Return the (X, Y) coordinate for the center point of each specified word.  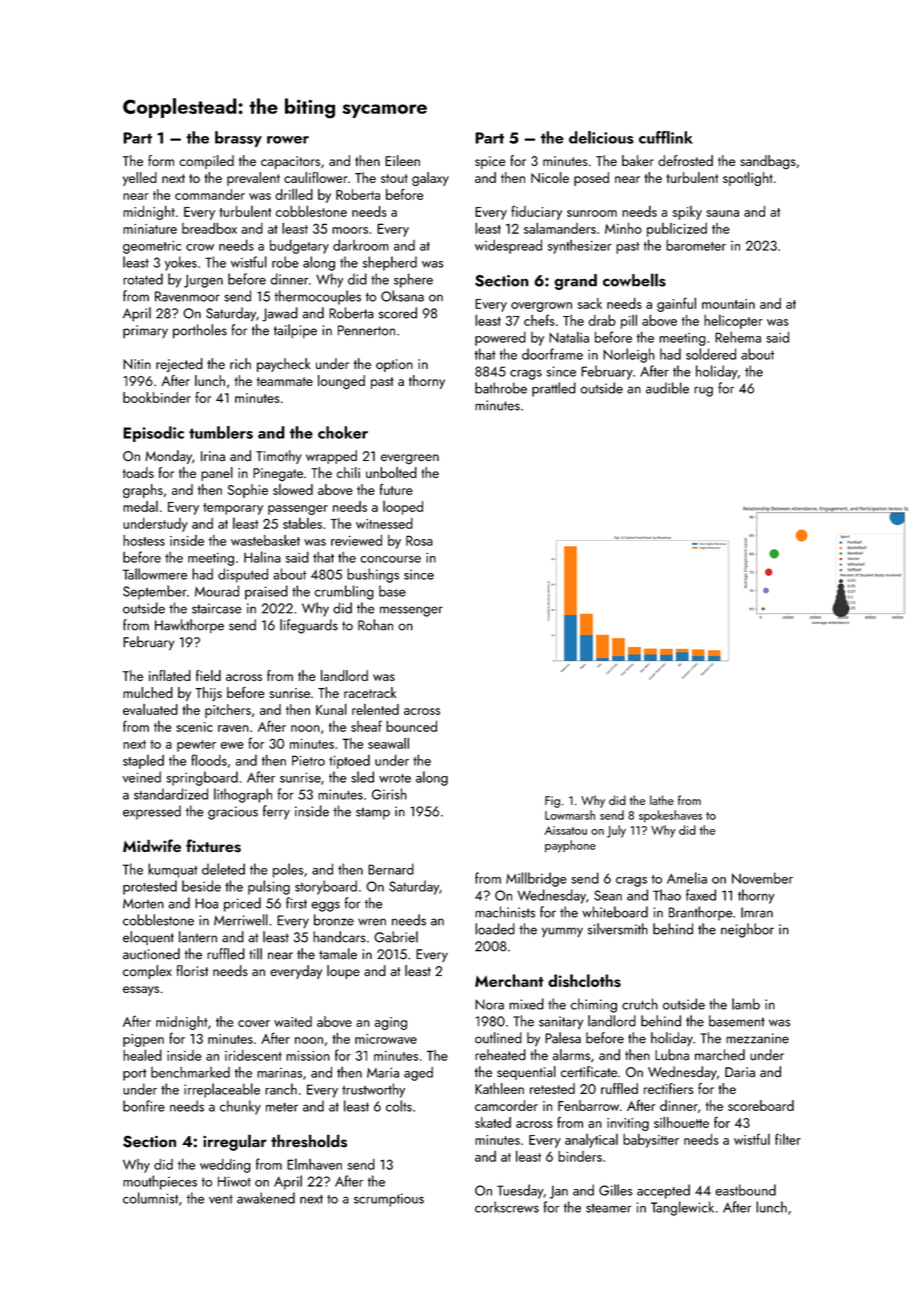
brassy (238, 139)
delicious (601, 137)
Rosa (419, 540)
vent (221, 1199)
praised (266, 592)
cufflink (666, 137)
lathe (662, 800)
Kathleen (499, 1088)
